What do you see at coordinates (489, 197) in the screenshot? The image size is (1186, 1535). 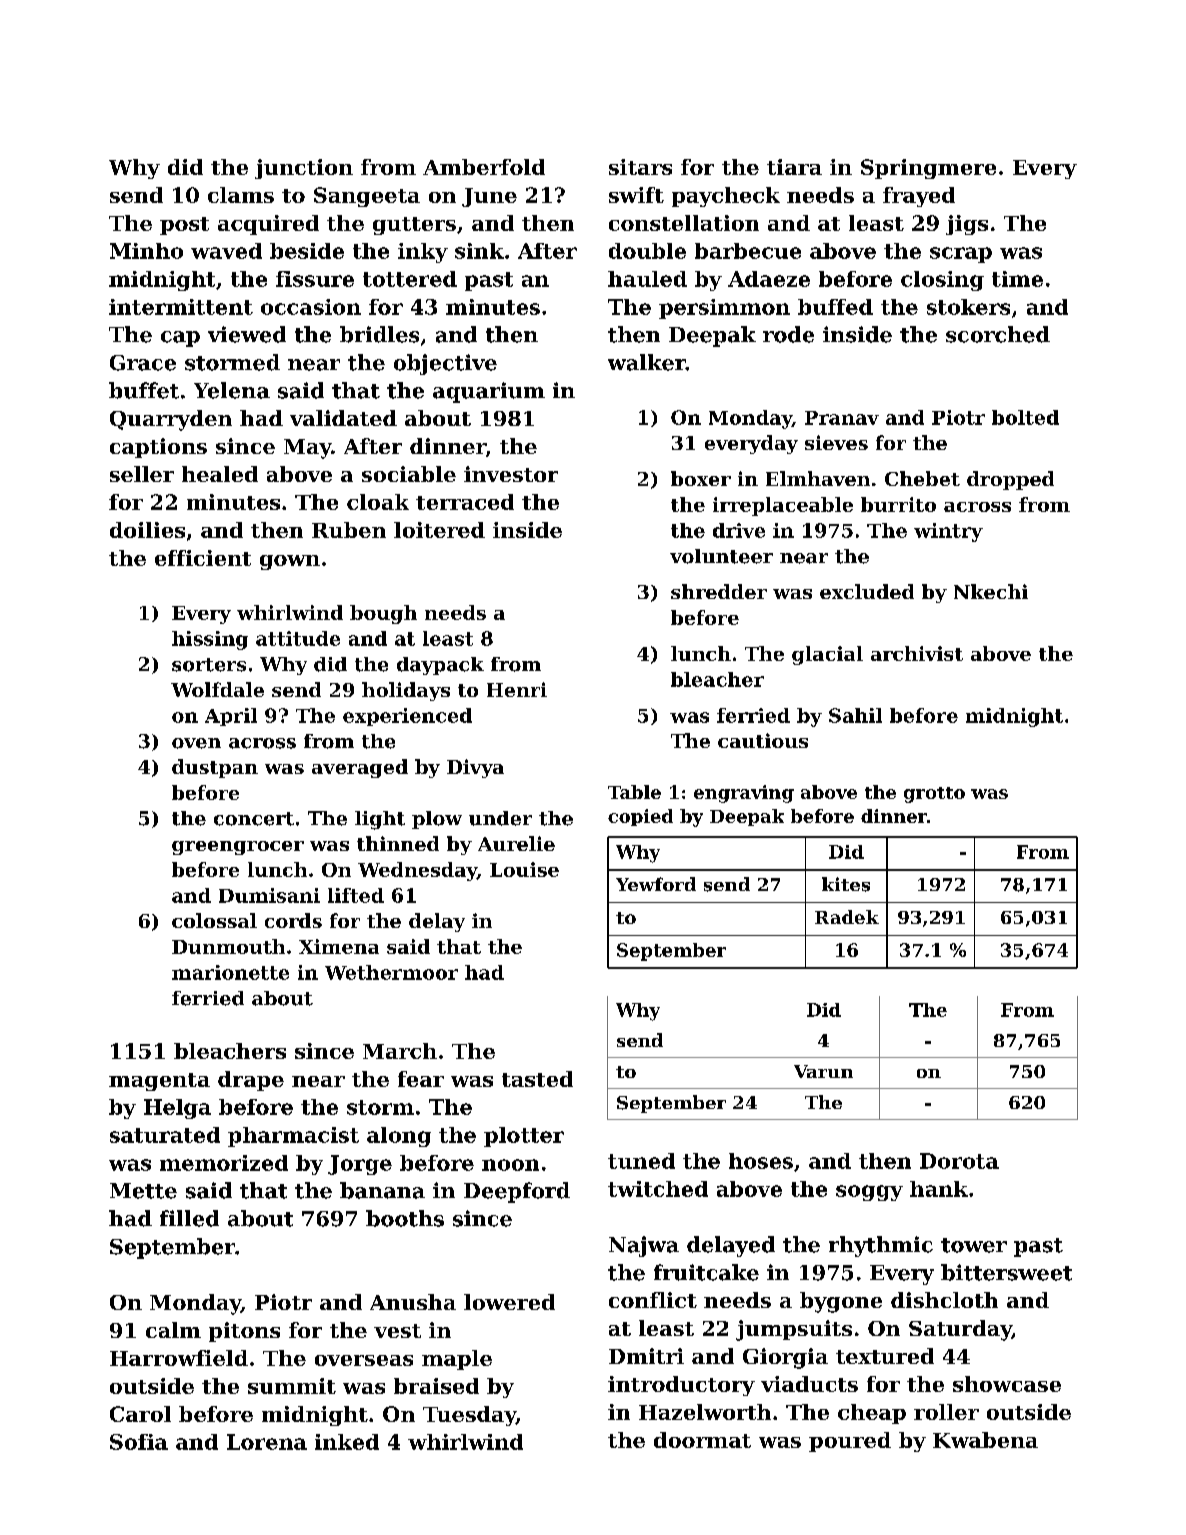 I see `June` at bounding box center [489, 197].
